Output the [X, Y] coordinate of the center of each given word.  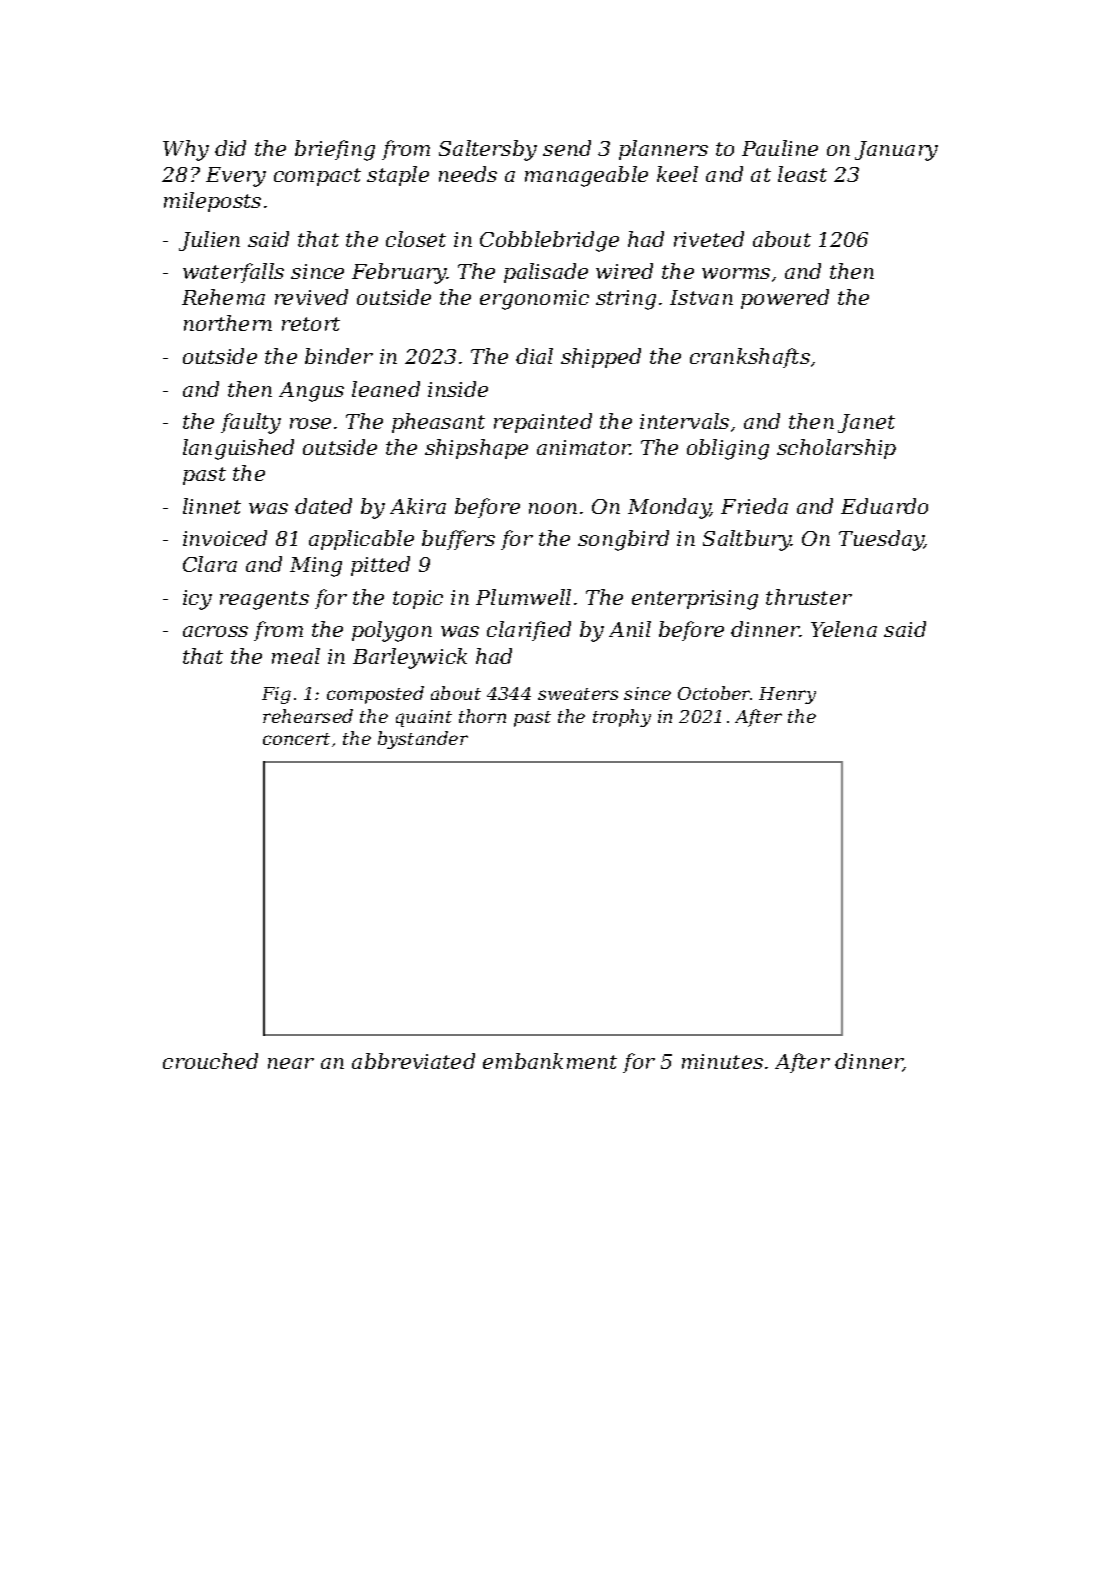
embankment [550, 1061]
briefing [335, 150]
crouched [210, 1061]
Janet [866, 423]
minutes [722, 1061]
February [399, 273]
